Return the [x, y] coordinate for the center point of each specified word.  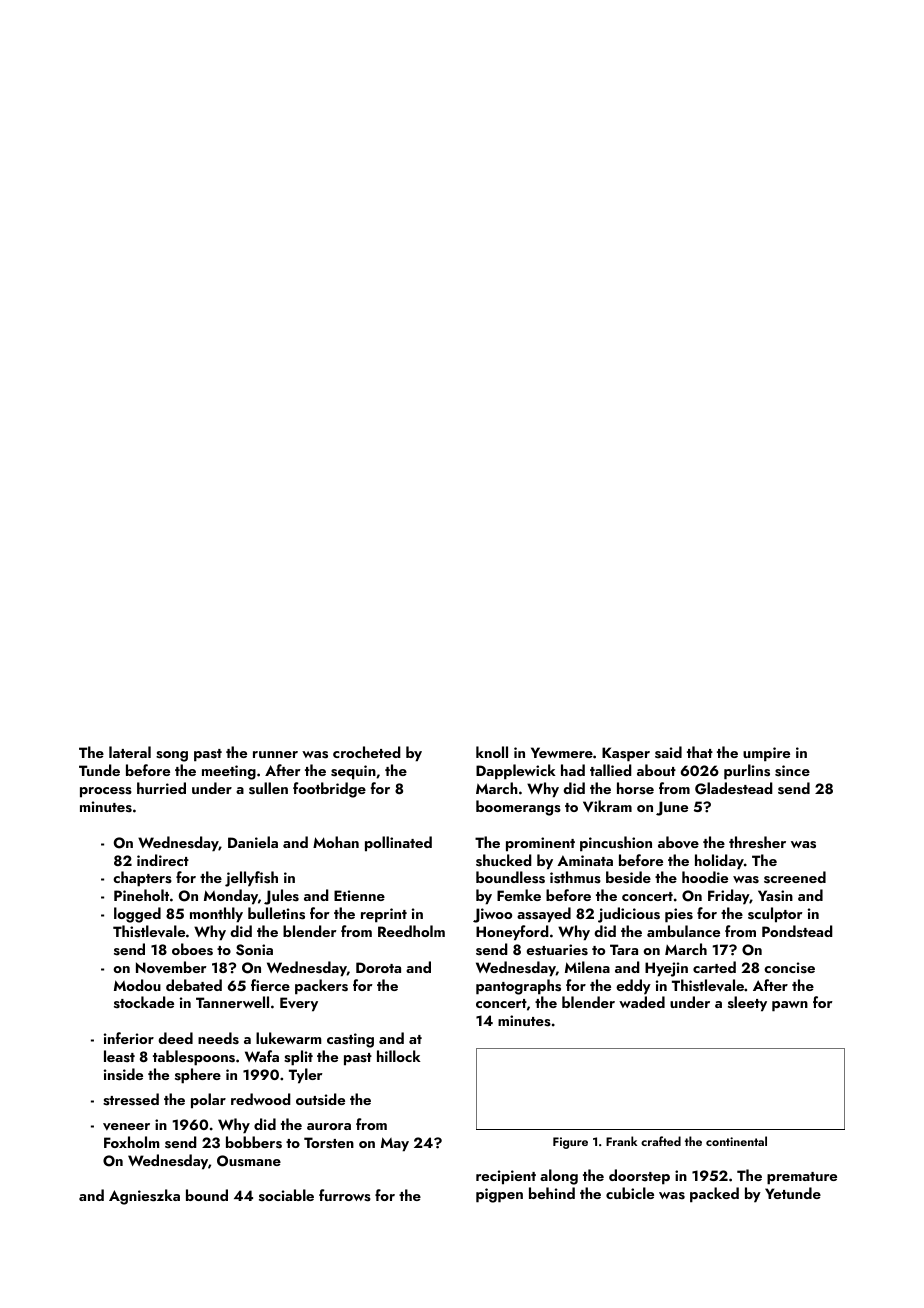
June [672, 808]
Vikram [607, 806]
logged [137, 915]
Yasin [775, 896]
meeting [229, 772]
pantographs [518, 987]
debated [194, 985]
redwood [261, 1099]
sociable [286, 1195]
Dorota [378, 967]
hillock [399, 1056]
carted [714, 967]
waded [642, 1002]
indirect [163, 860]
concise [789, 968]
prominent [540, 844]
